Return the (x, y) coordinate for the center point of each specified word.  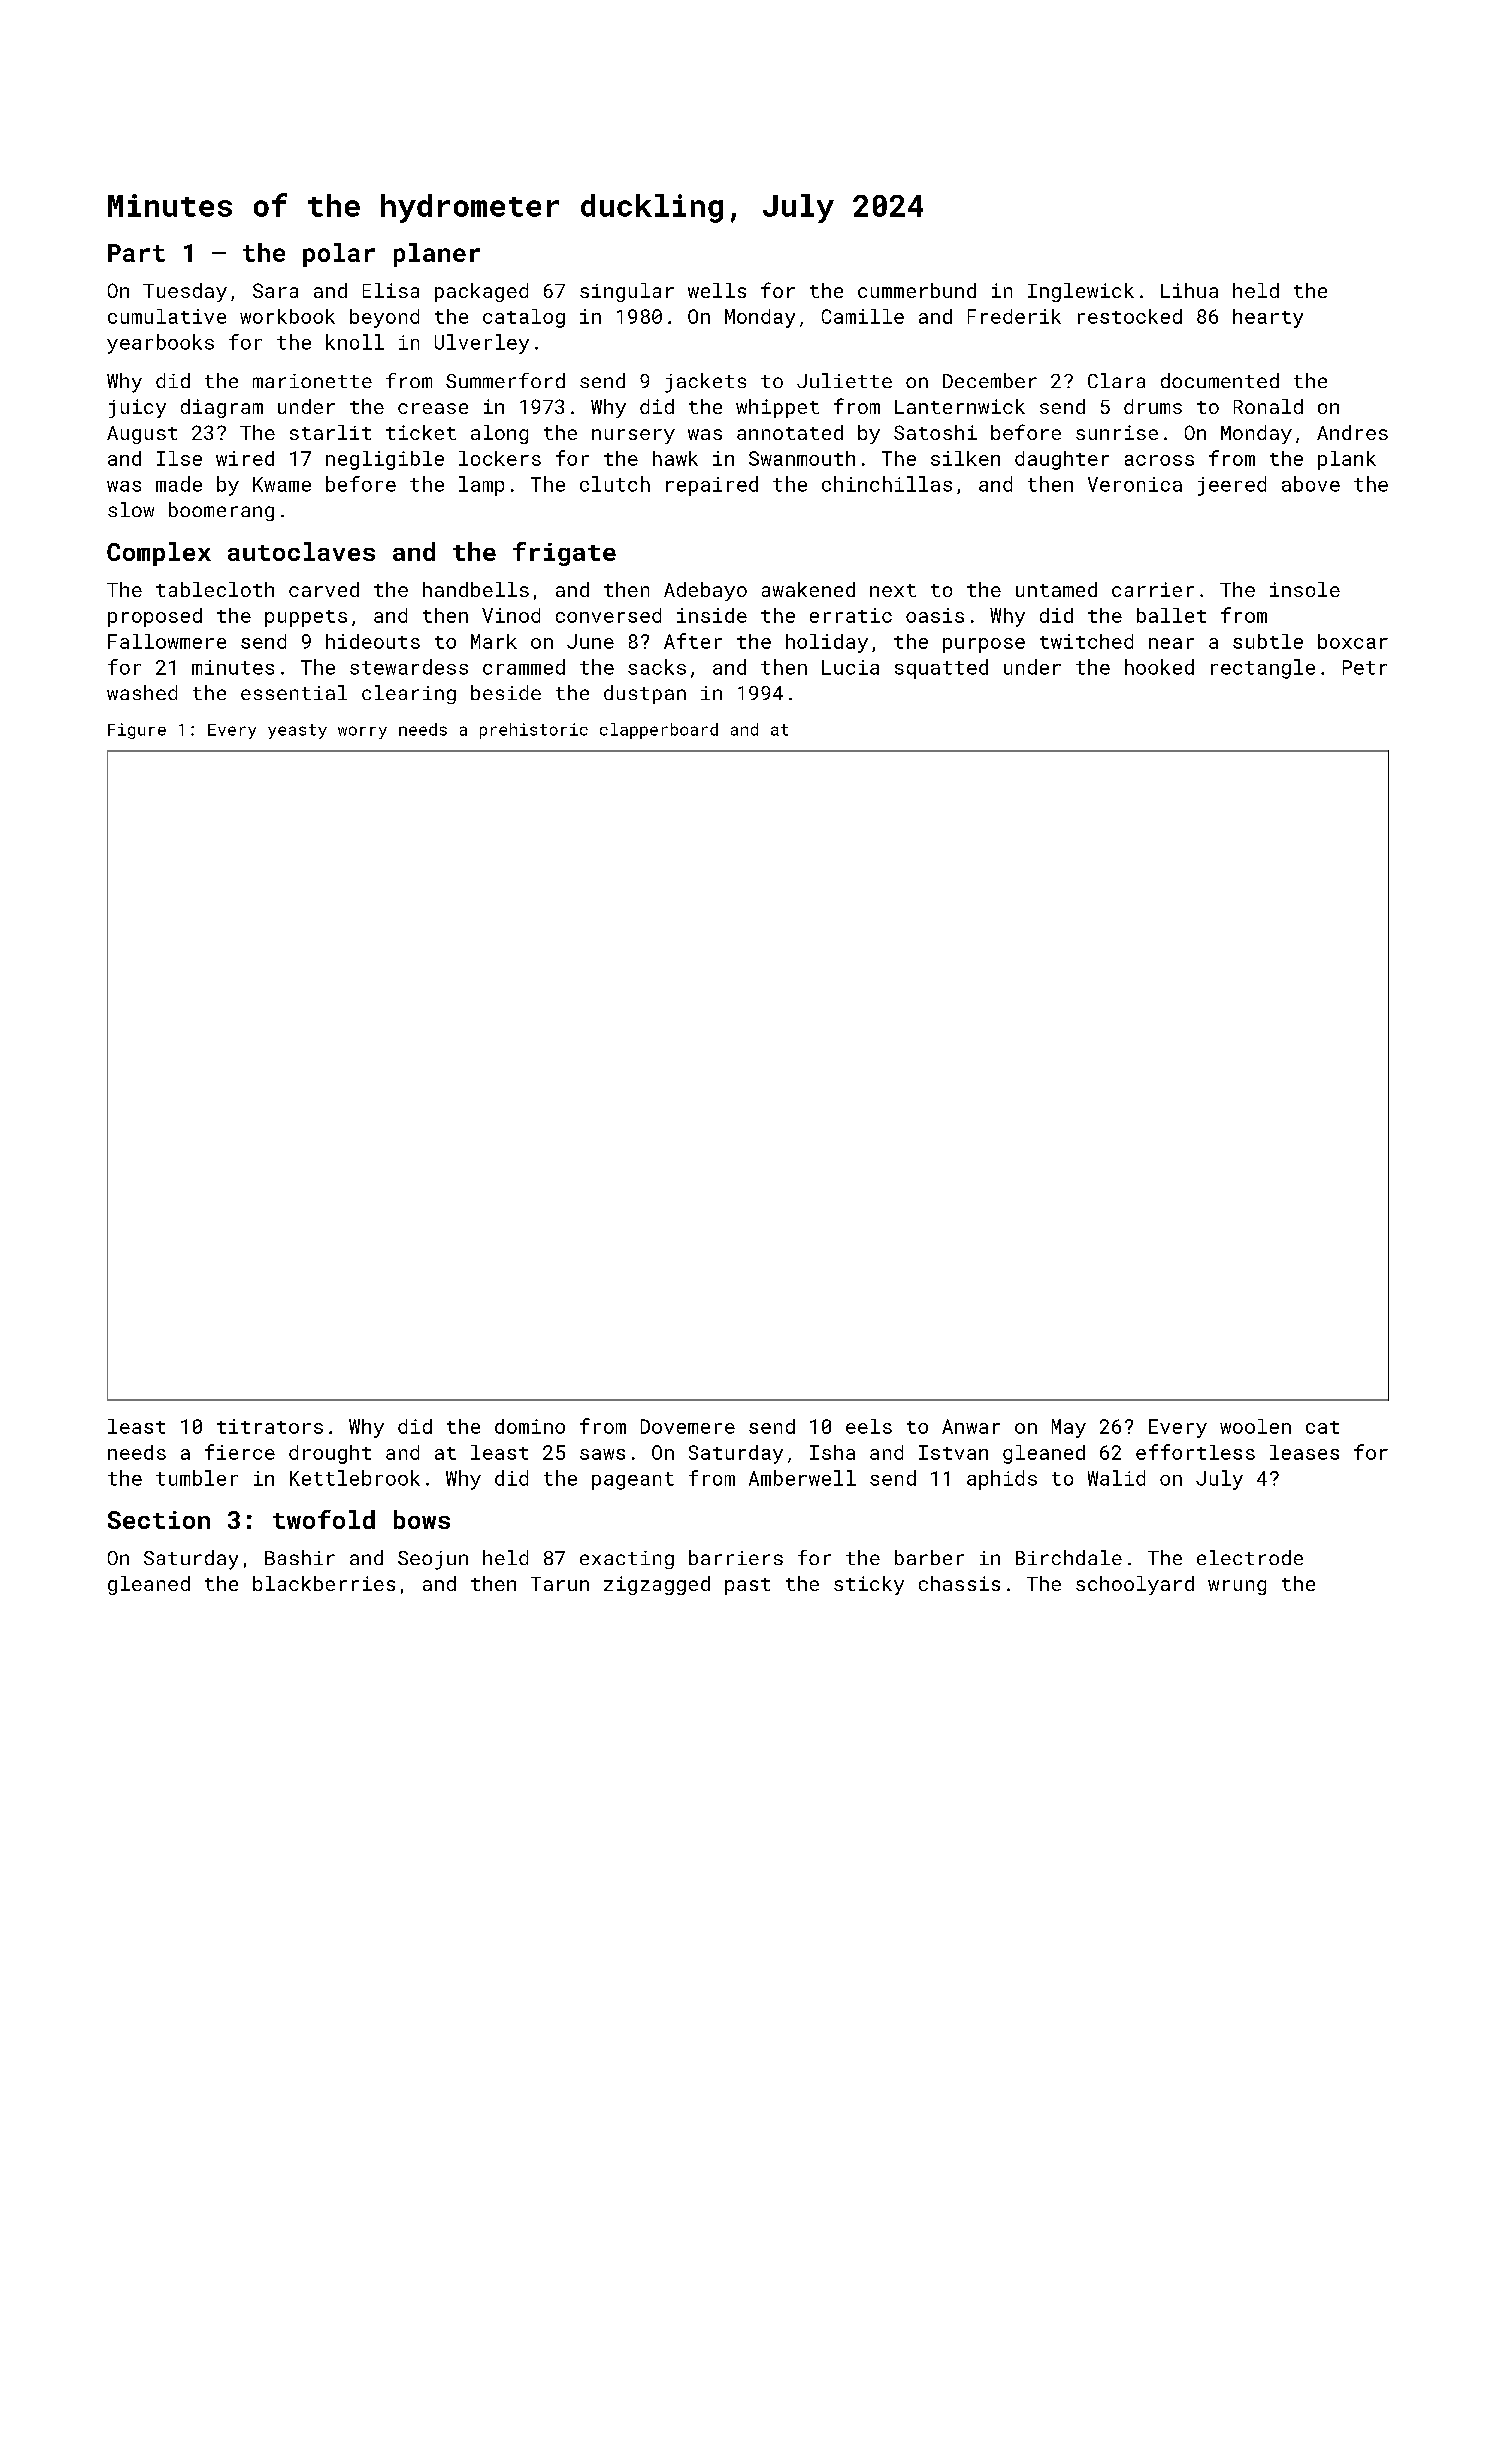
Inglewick (1081, 292)
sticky (869, 1585)
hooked (1159, 667)
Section (159, 1520)
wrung (1237, 1587)
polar (339, 255)
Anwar (971, 1426)
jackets (705, 383)
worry (362, 732)
